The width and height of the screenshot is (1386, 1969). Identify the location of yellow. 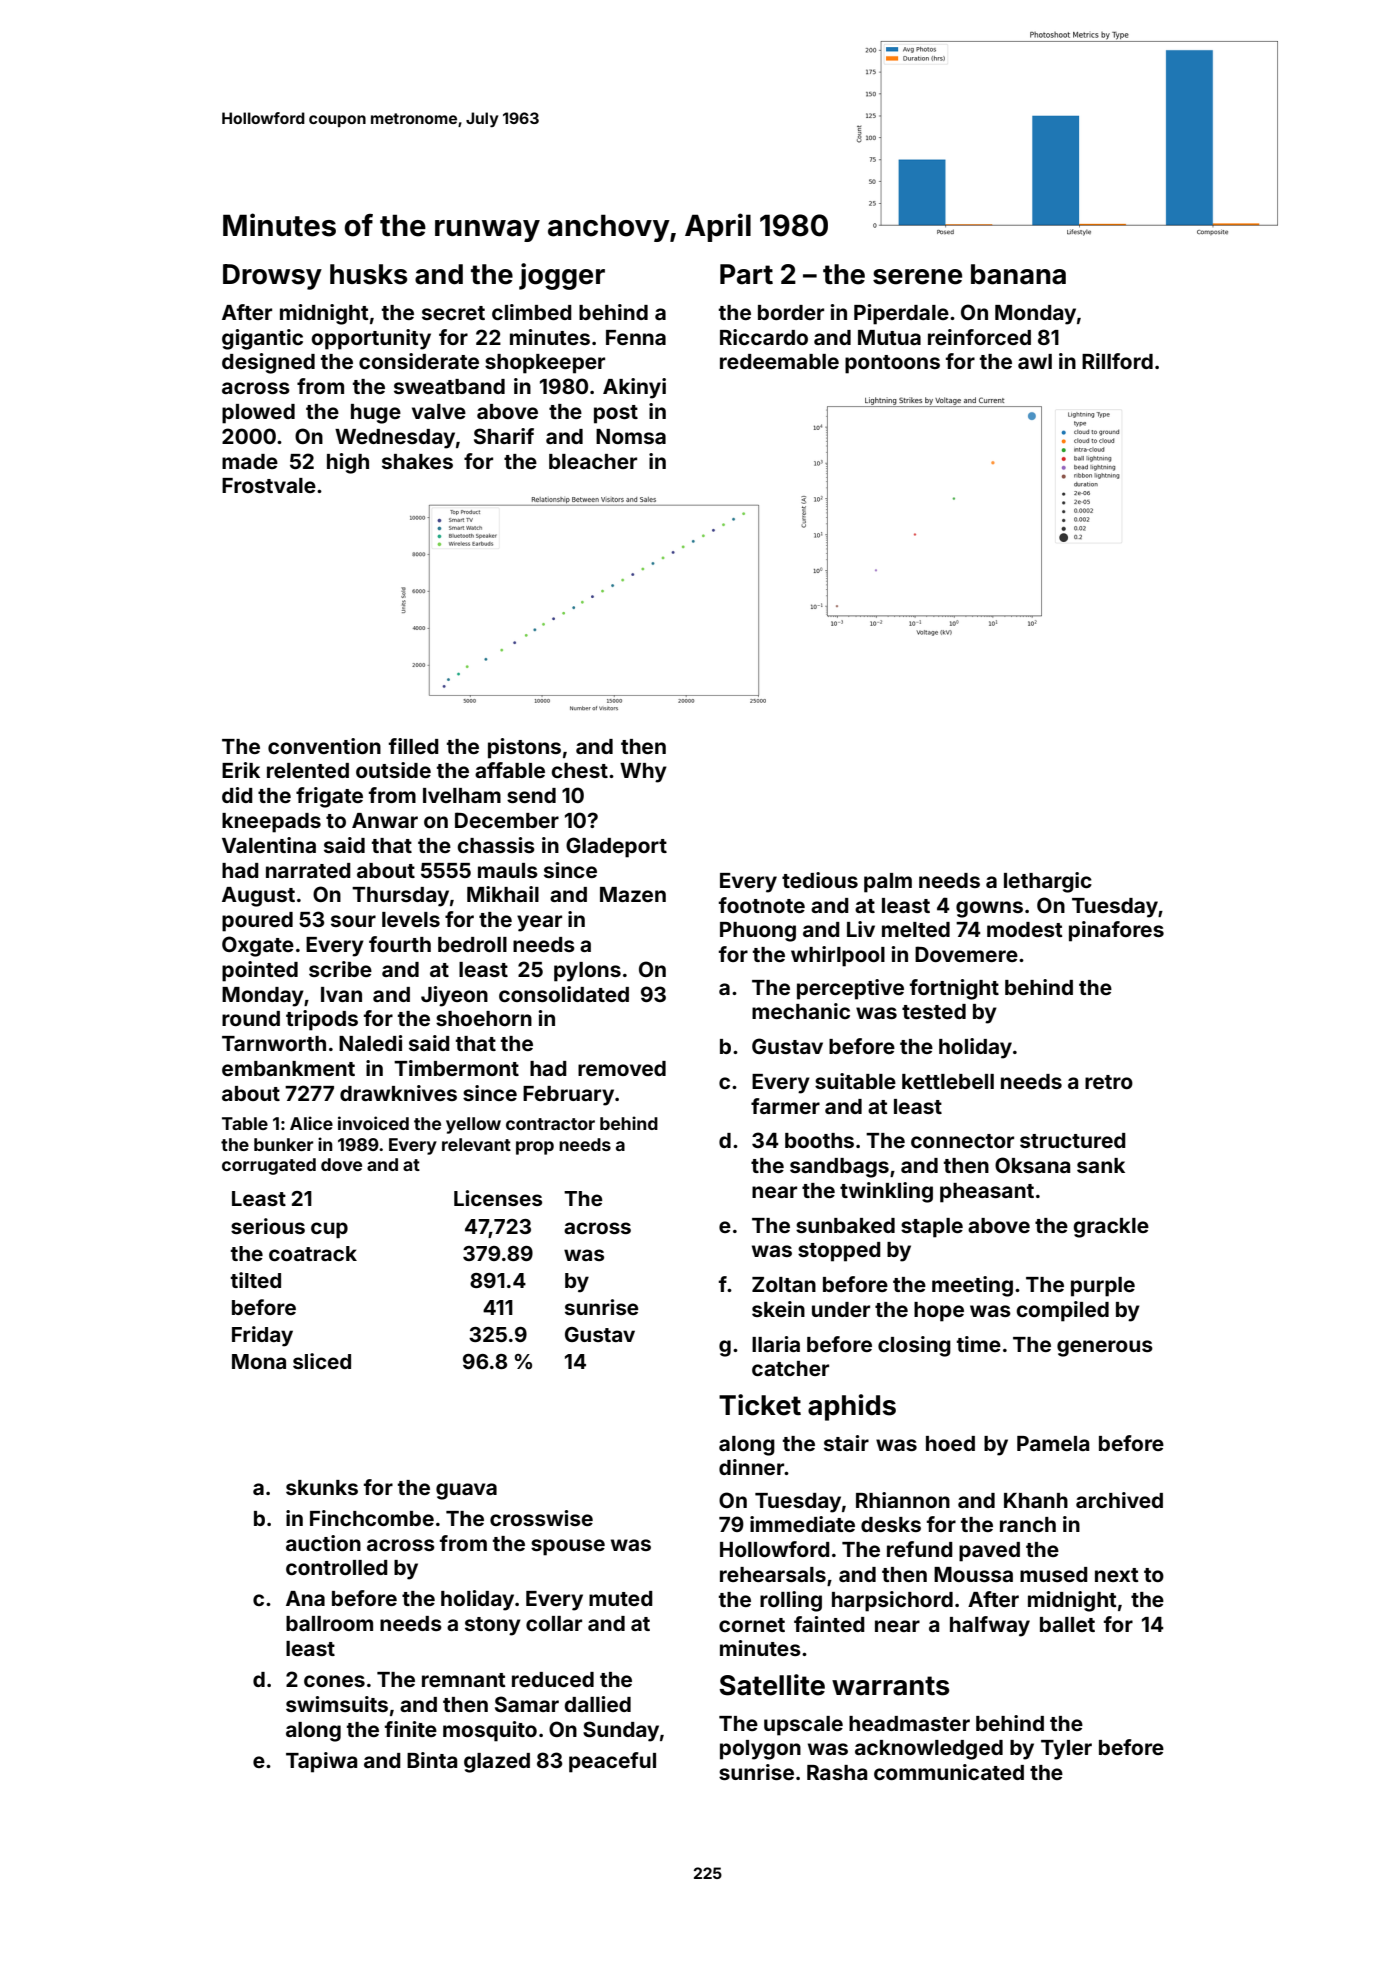
(473, 1125).
